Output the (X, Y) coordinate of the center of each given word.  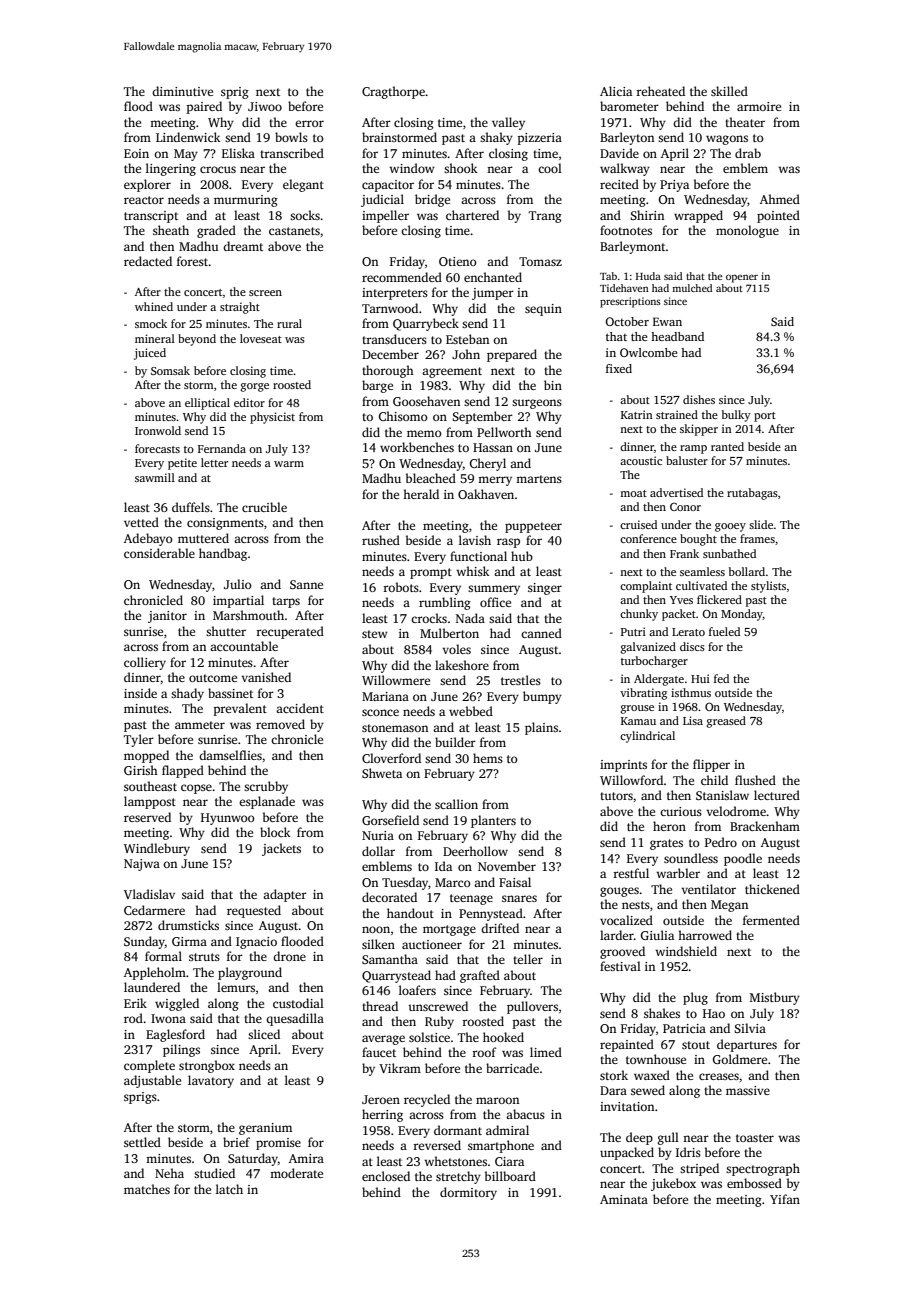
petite (182, 464)
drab (748, 153)
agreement (452, 372)
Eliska (238, 153)
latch (229, 1189)
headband (677, 336)
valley (508, 123)
